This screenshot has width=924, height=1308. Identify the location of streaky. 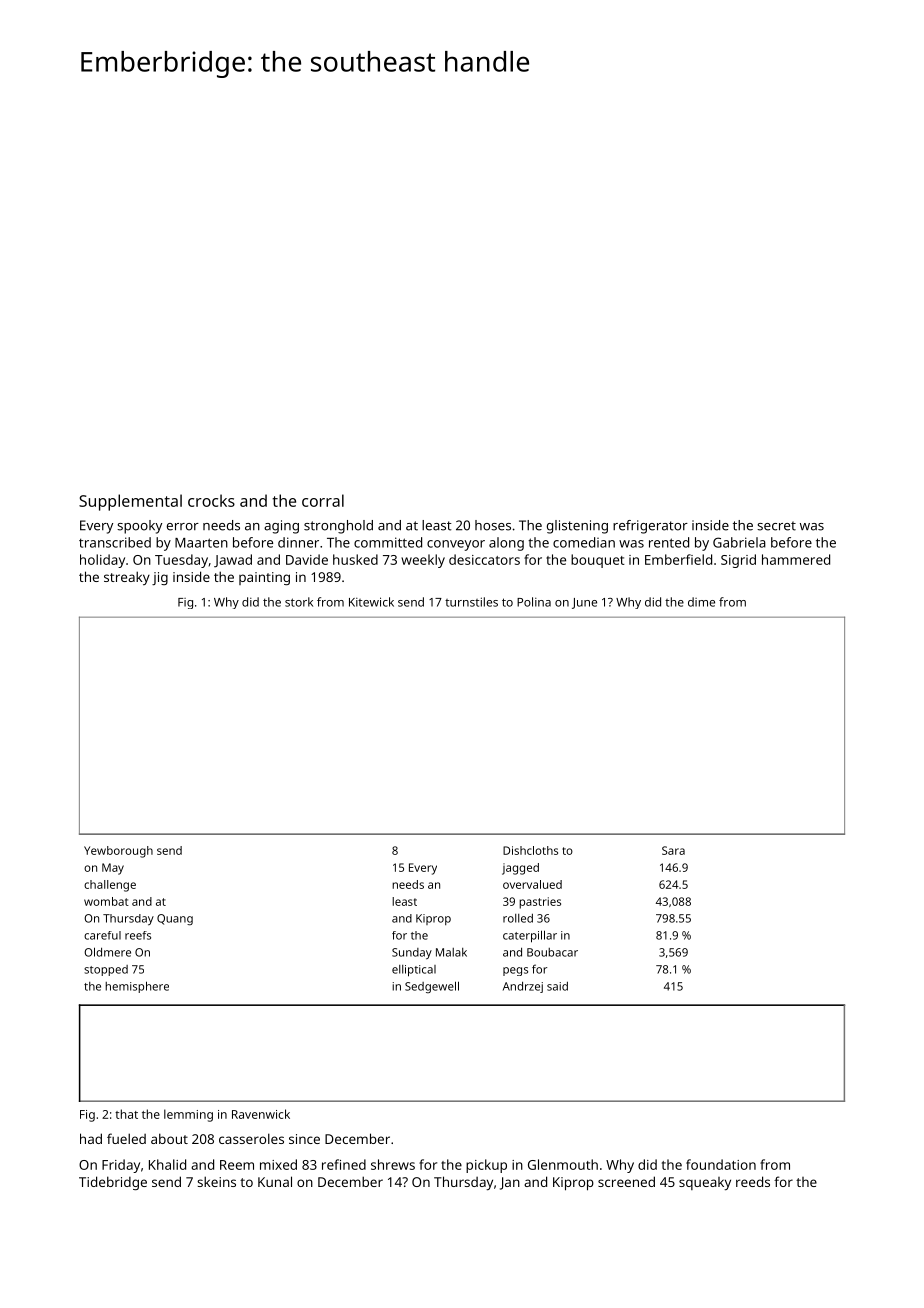
(127, 578).
